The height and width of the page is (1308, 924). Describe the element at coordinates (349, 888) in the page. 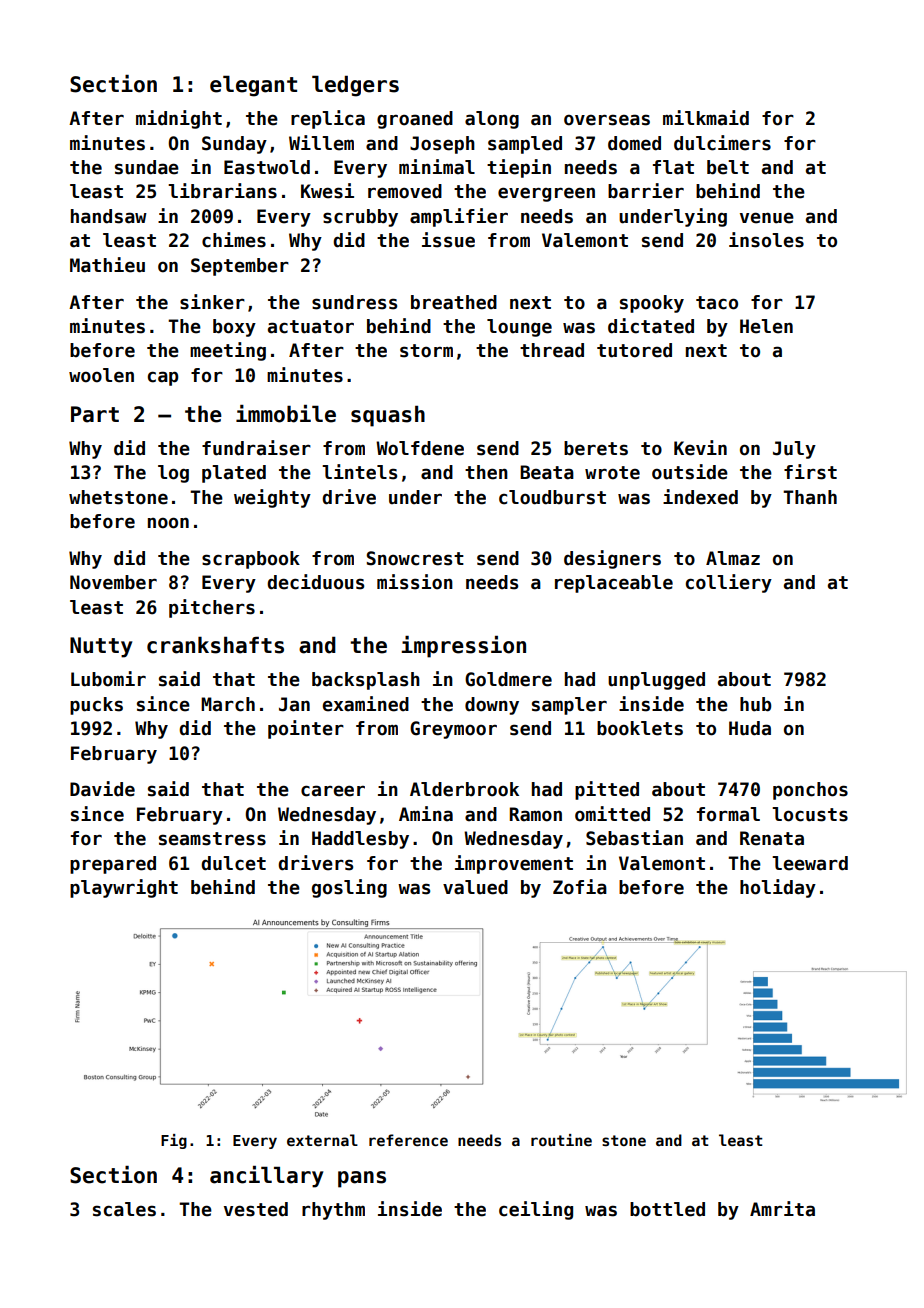

I see `gosling` at that location.
